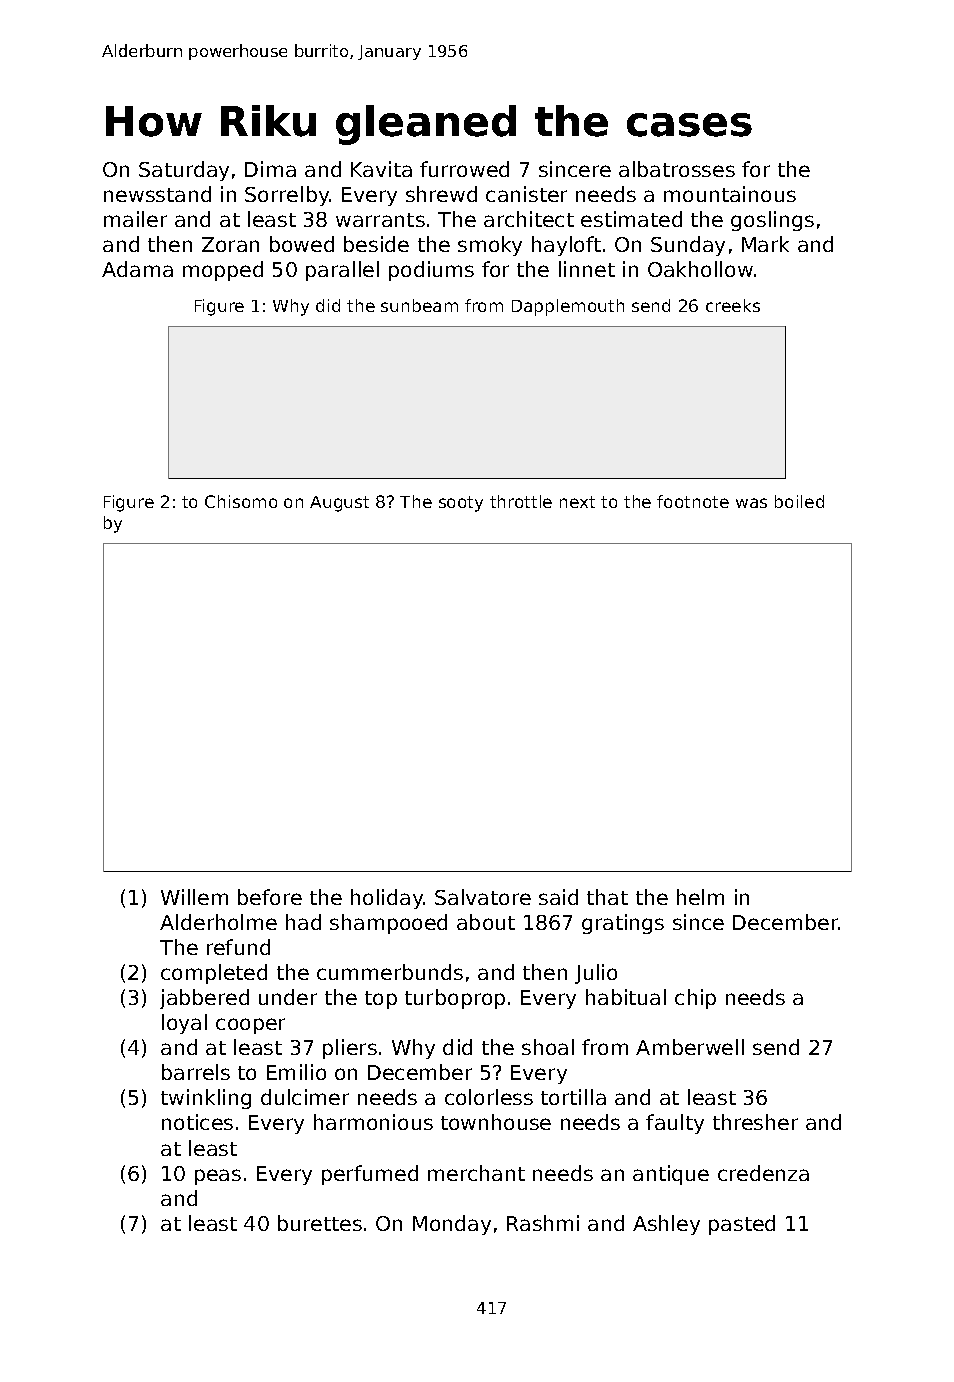  I want to click on townhouse, so click(496, 1122).
